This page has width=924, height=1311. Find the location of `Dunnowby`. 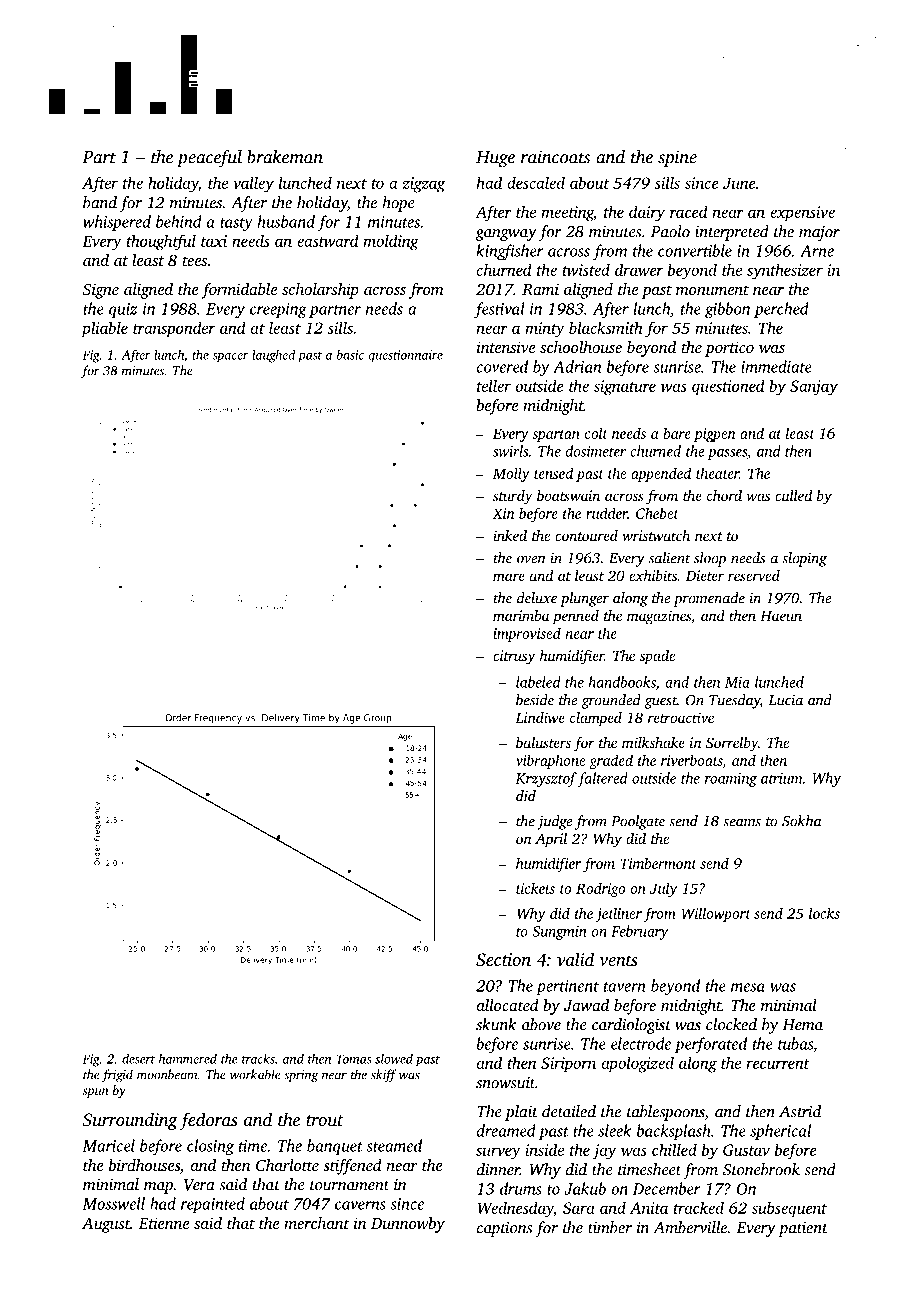

Dunnowby is located at coordinates (408, 1225).
